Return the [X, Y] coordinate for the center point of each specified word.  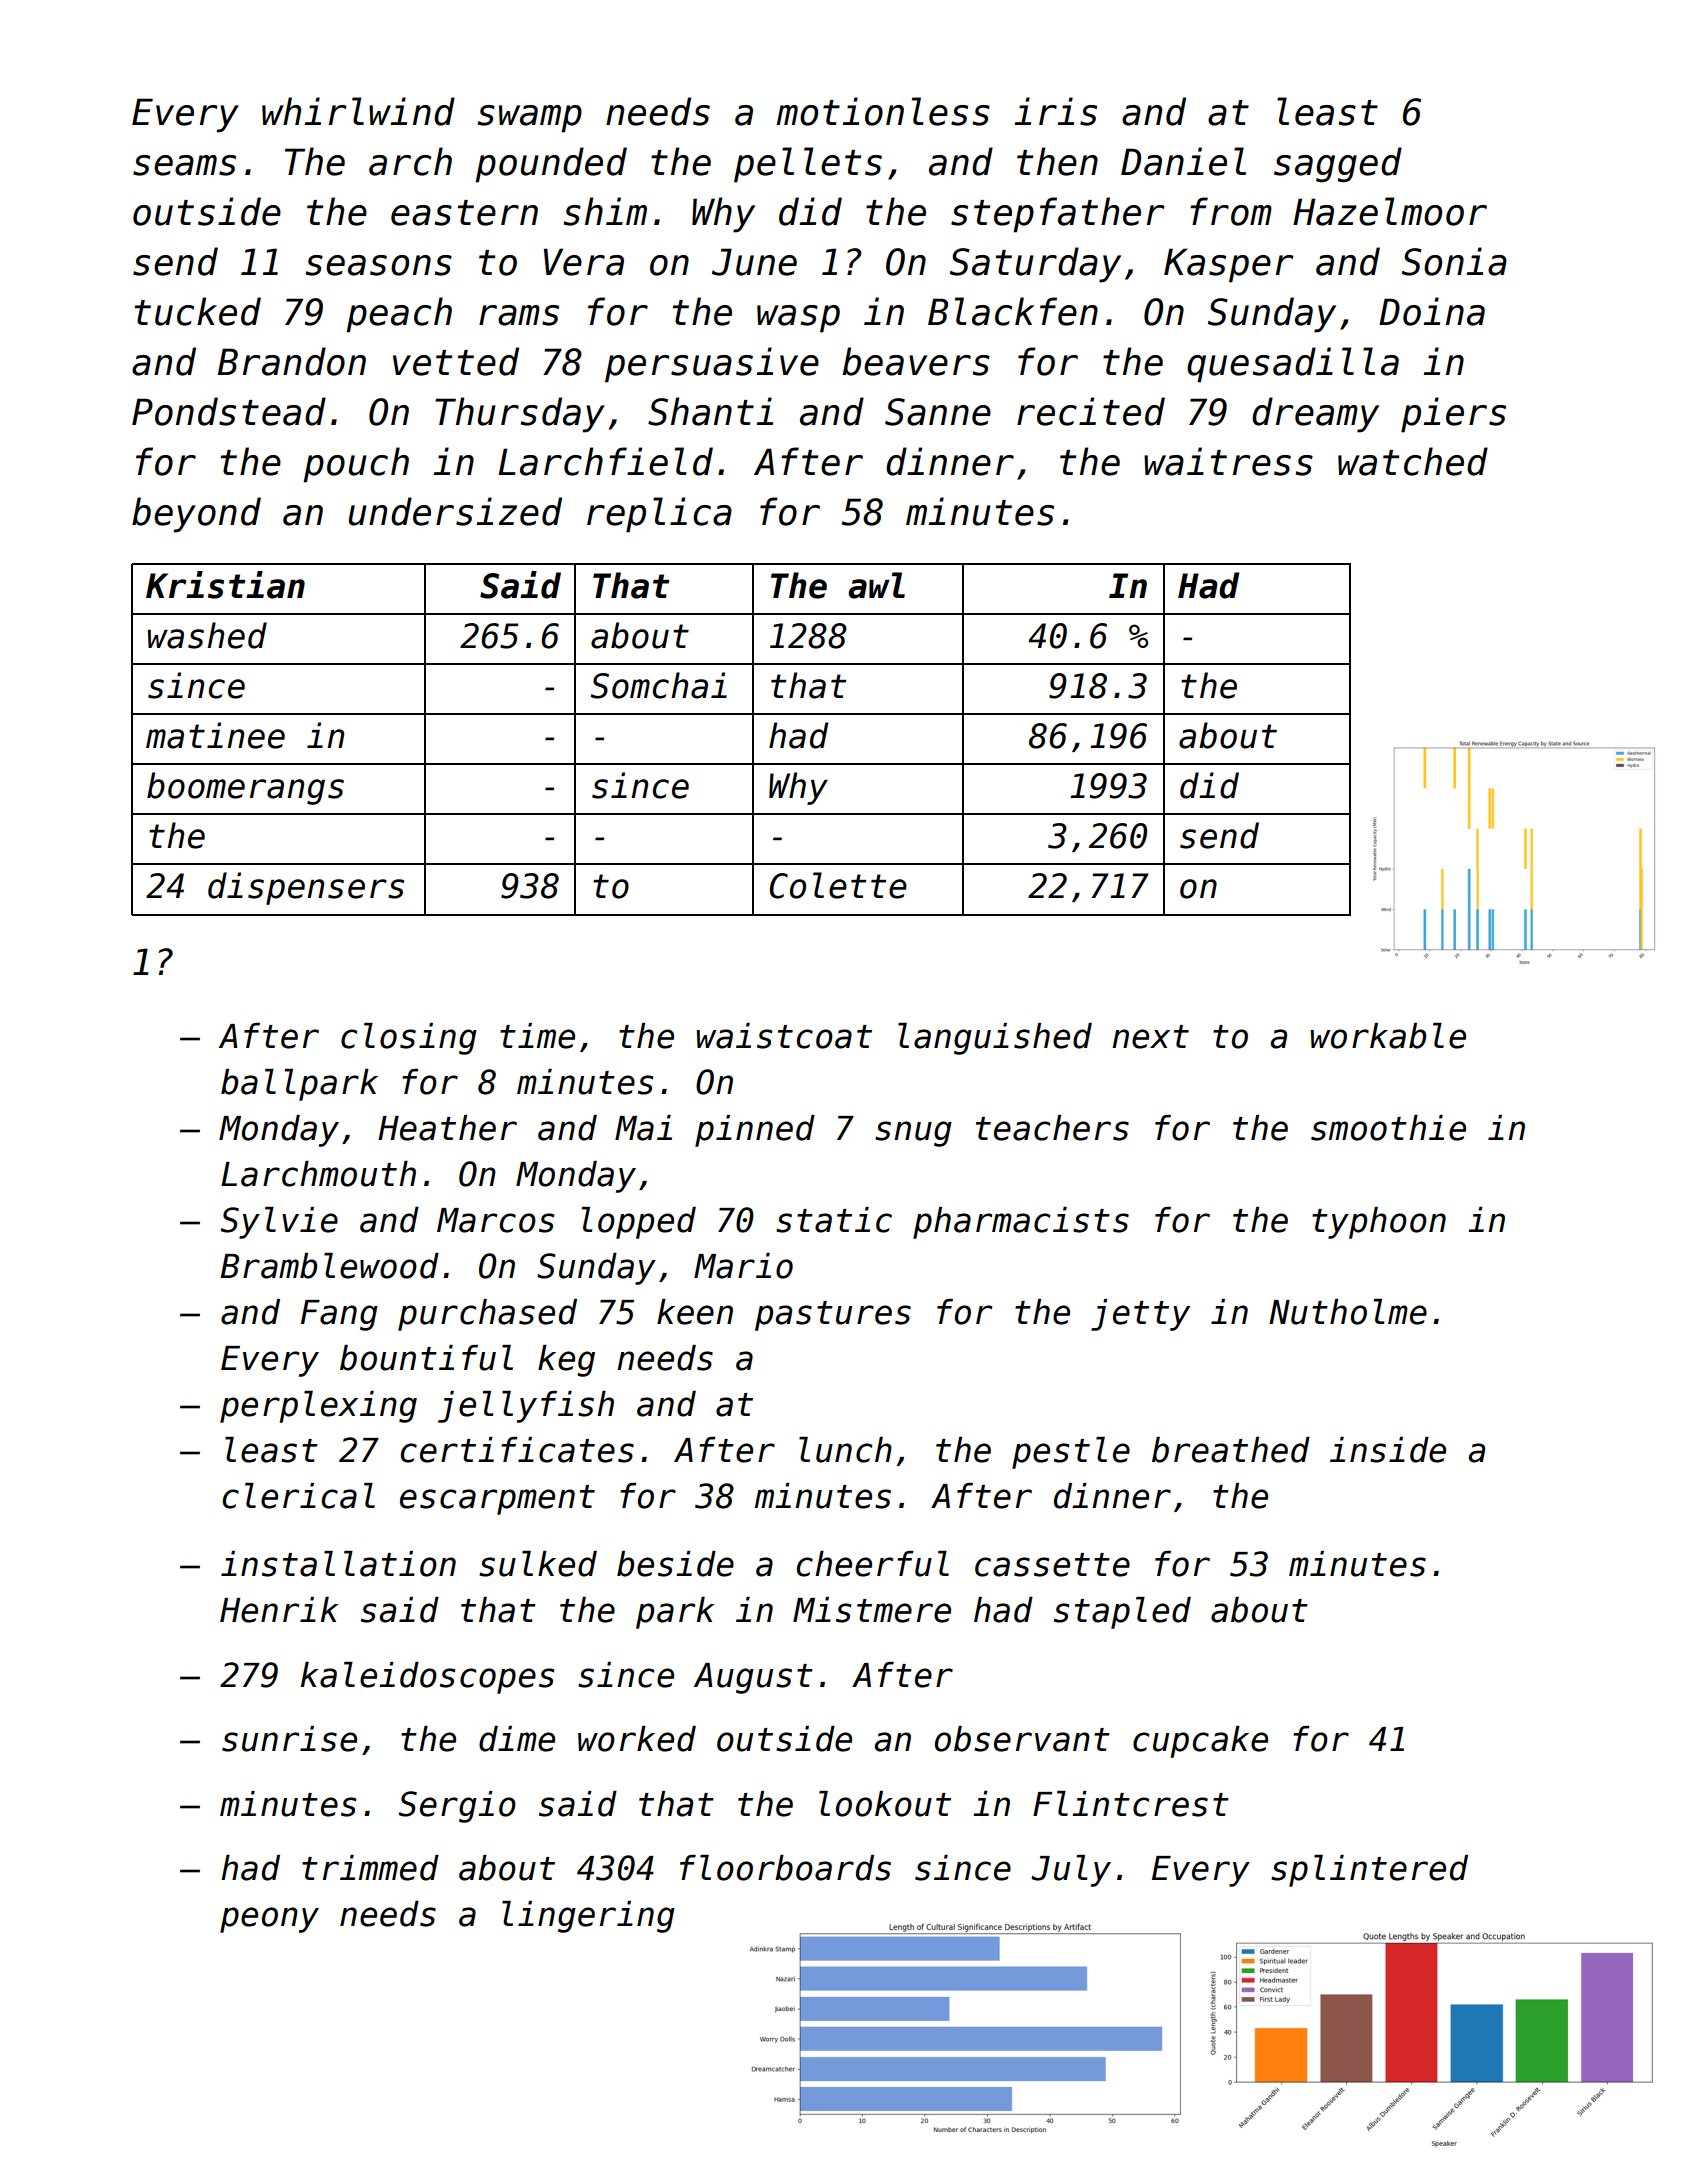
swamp [530, 119]
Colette [838, 885]
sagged [1338, 165]
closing [409, 1039]
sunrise [289, 1739]
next [1150, 1037]
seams [184, 165]
